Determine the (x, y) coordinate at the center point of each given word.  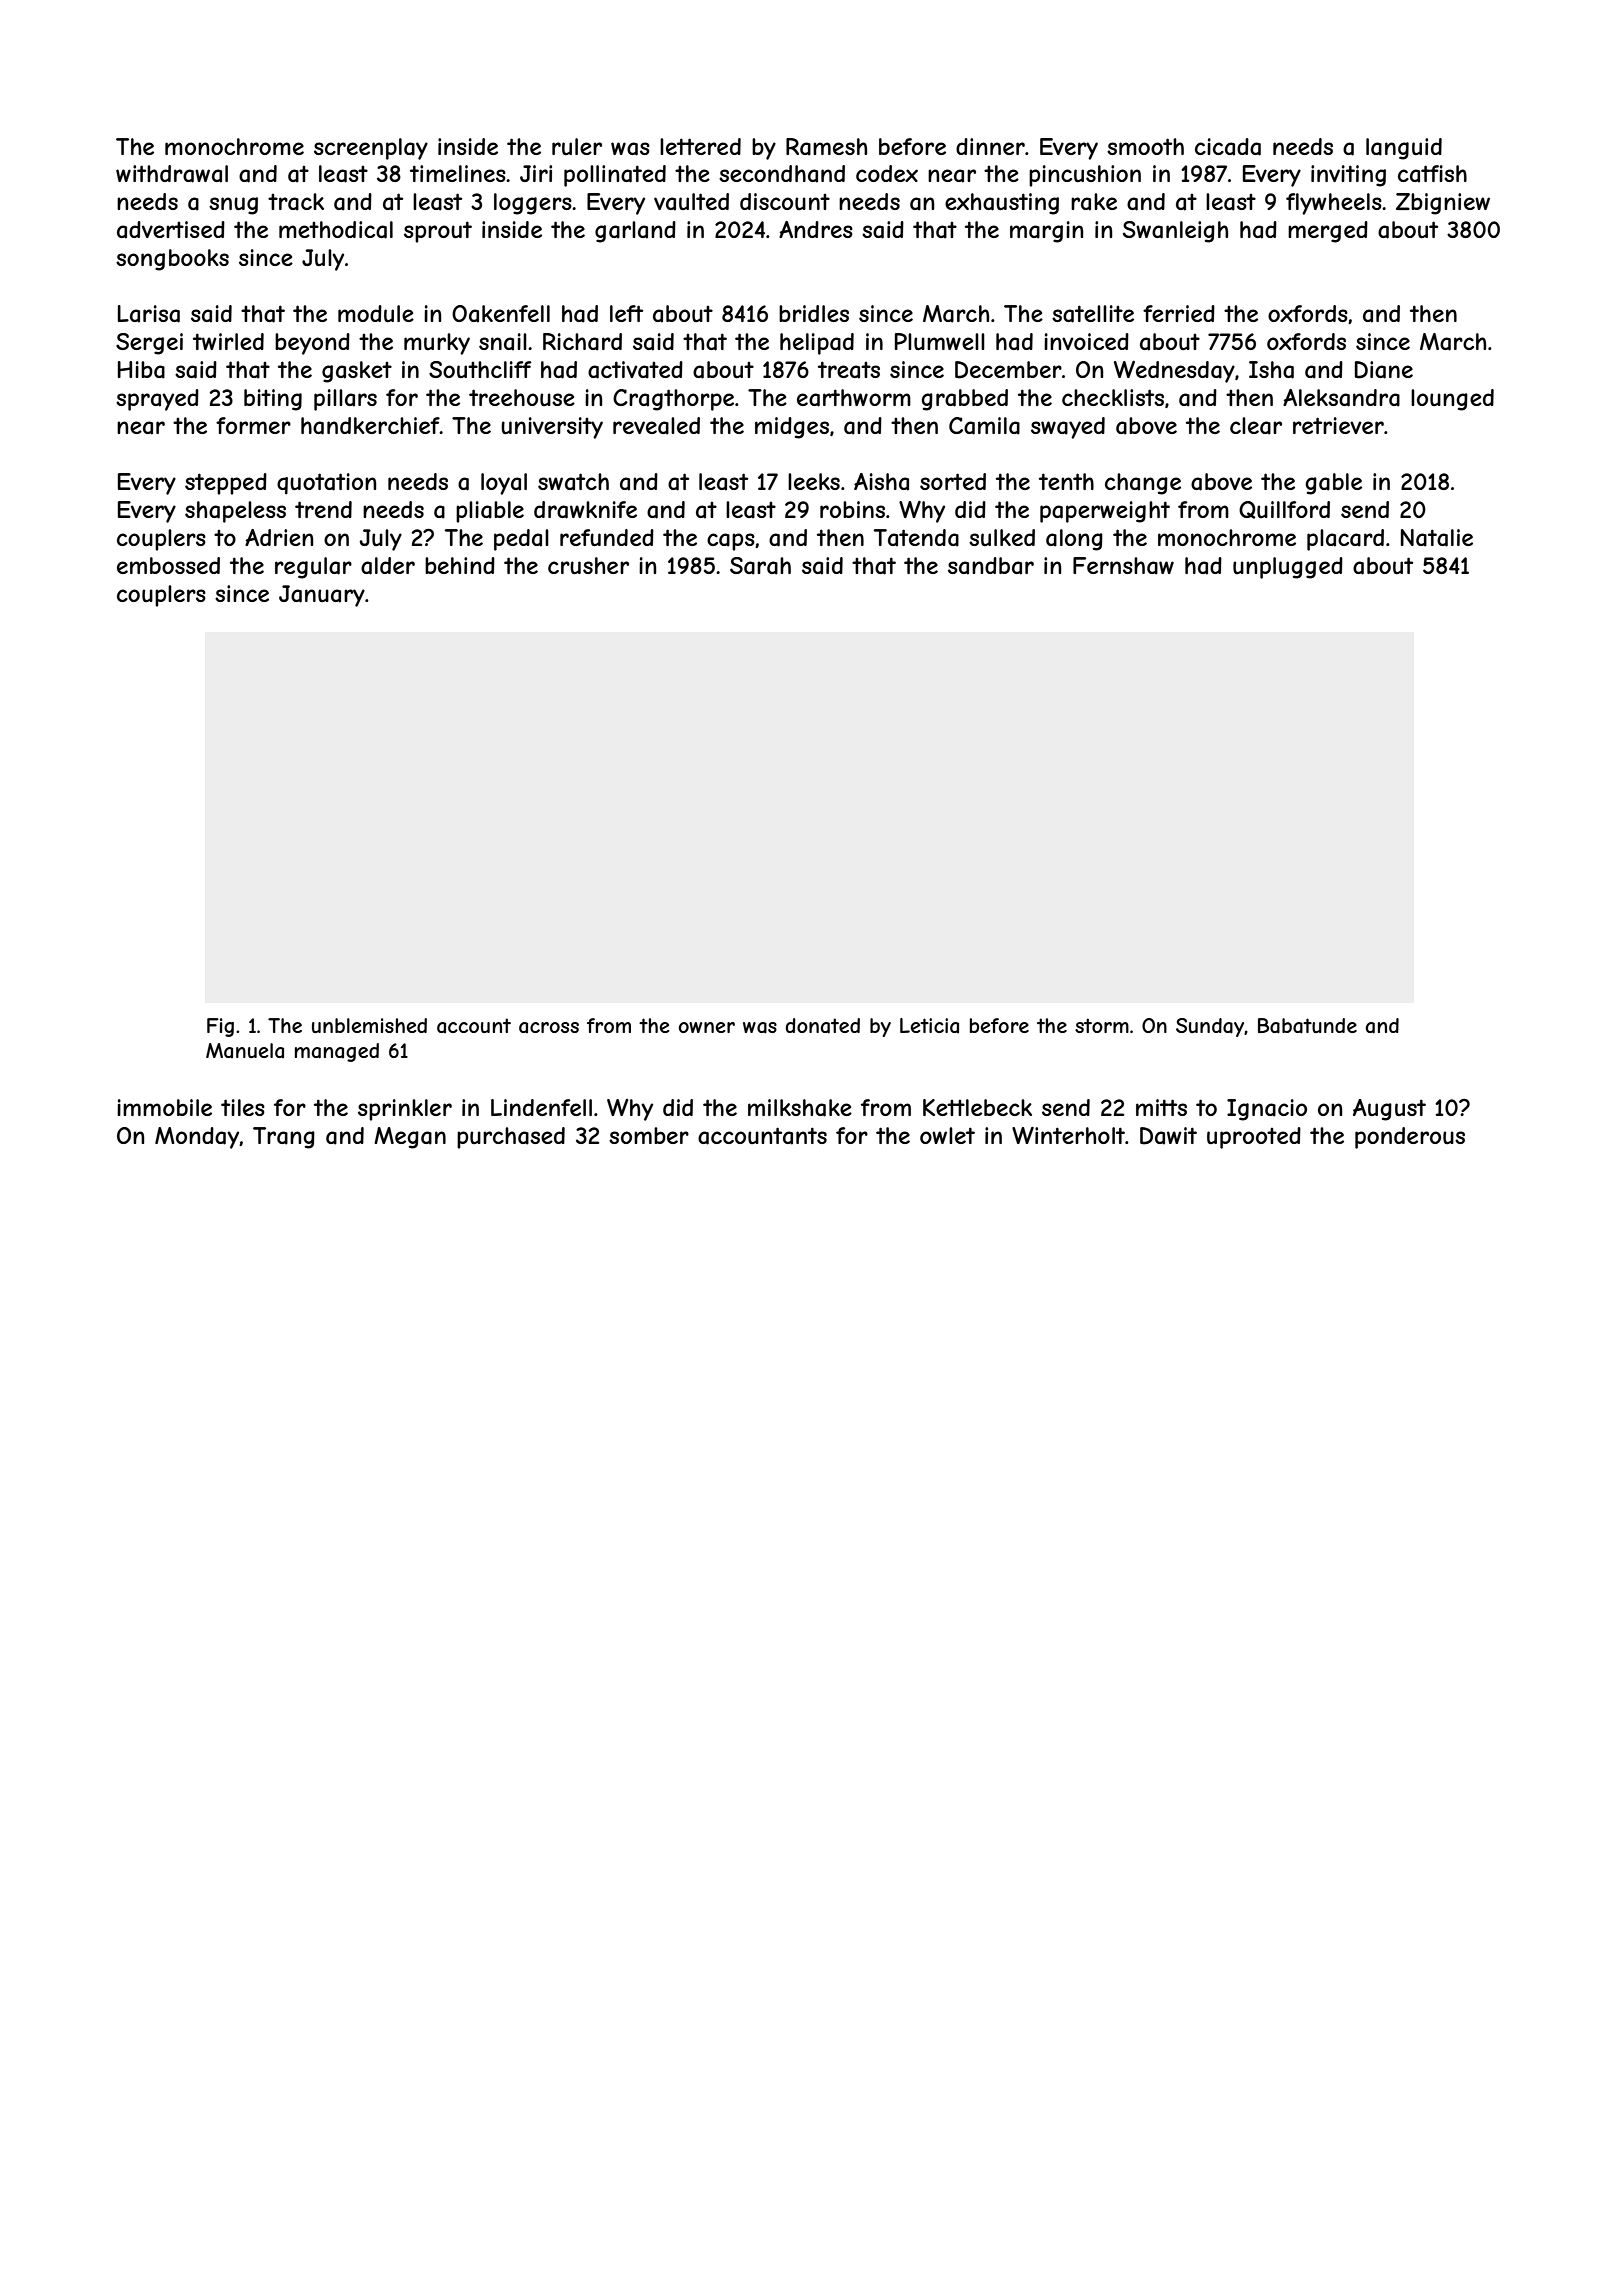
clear (1256, 426)
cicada (1228, 147)
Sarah (760, 566)
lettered (700, 146)
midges (792, 428)
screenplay (371, 149)
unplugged (1288, 568)
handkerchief (370, 426)
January (322, 596)
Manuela (245, 1050)
